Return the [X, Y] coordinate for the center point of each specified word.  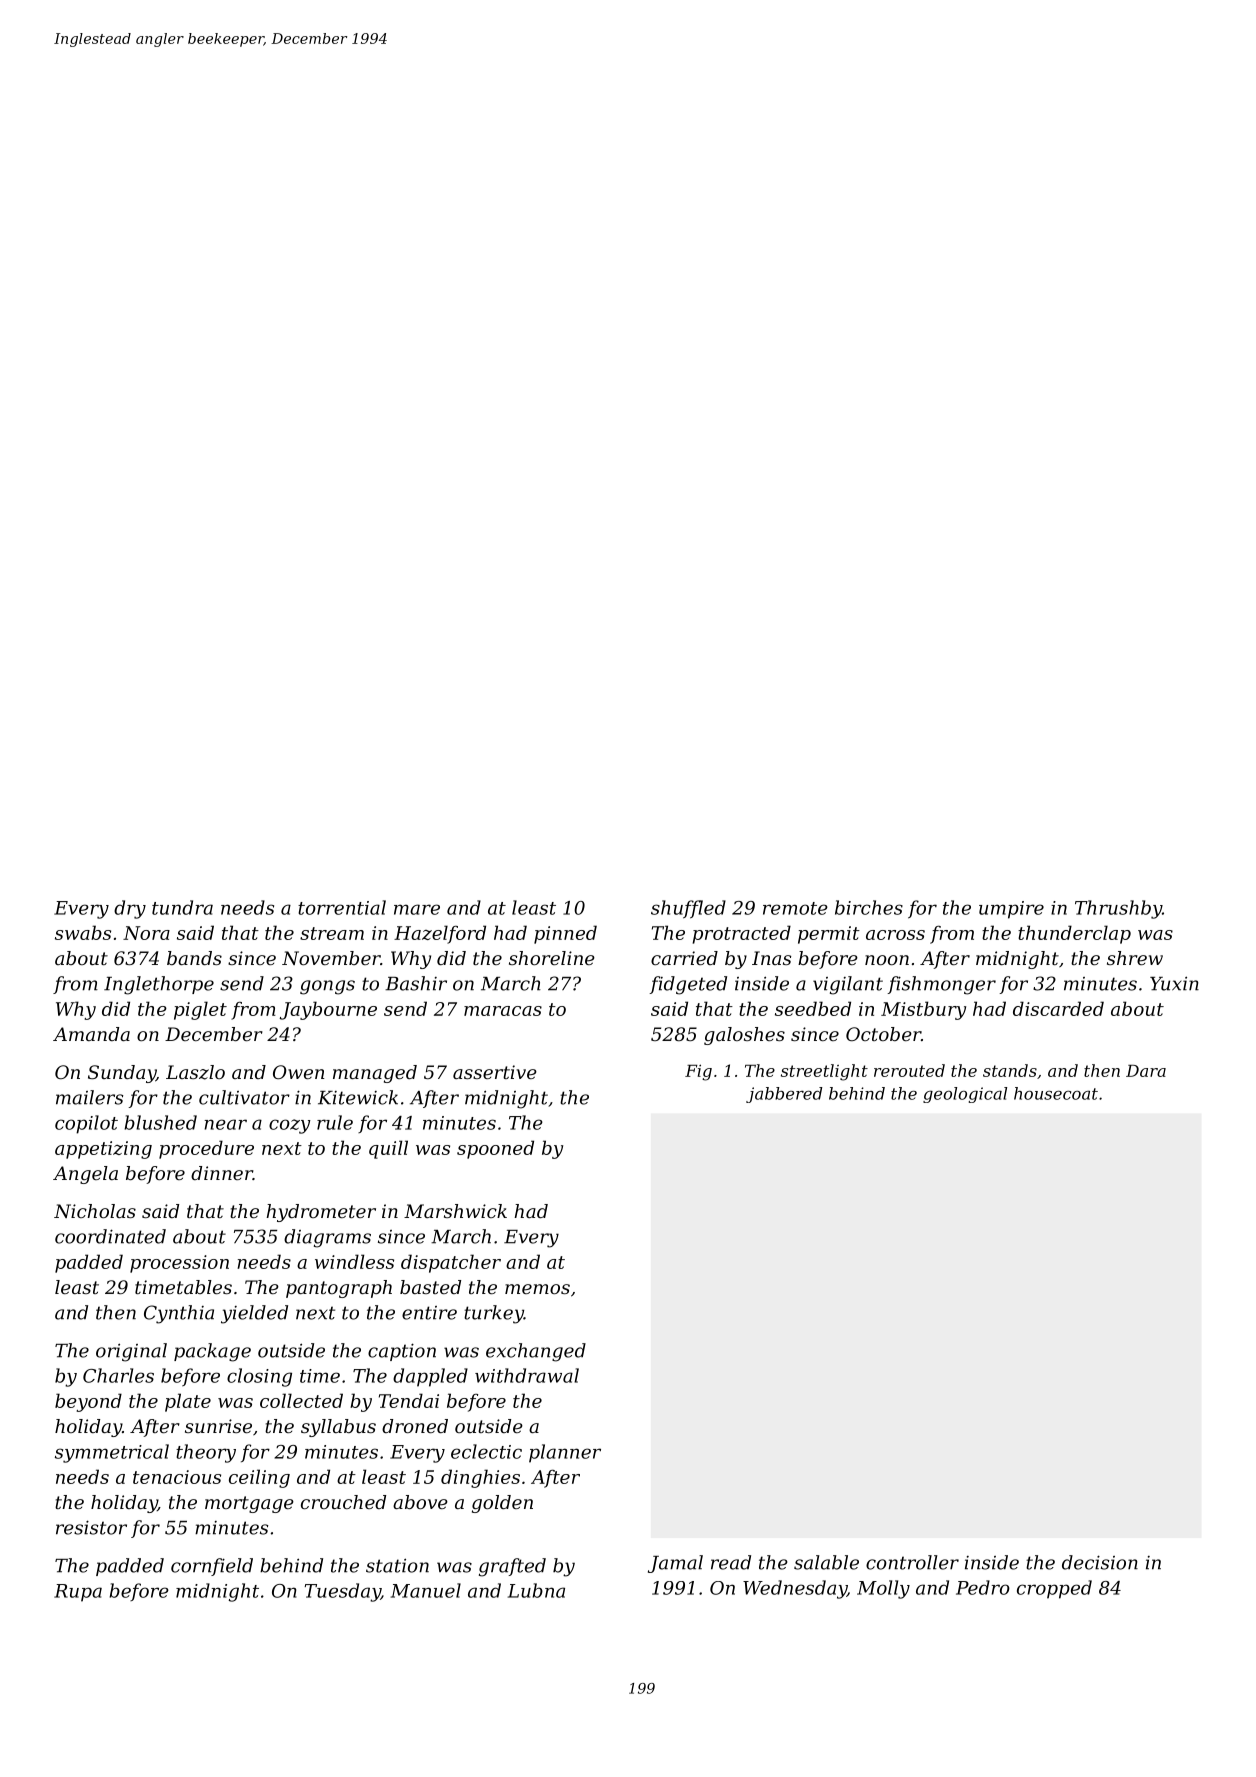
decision [1100, 1562]
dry [130, 909]
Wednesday [795, 1589]
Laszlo [195, 1072]
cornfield [212, 1567]
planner [565, 1453]
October [883, 1034]
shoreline [552, 958]
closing [259, 1377]
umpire [1011, 910]
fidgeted [688, 985]
